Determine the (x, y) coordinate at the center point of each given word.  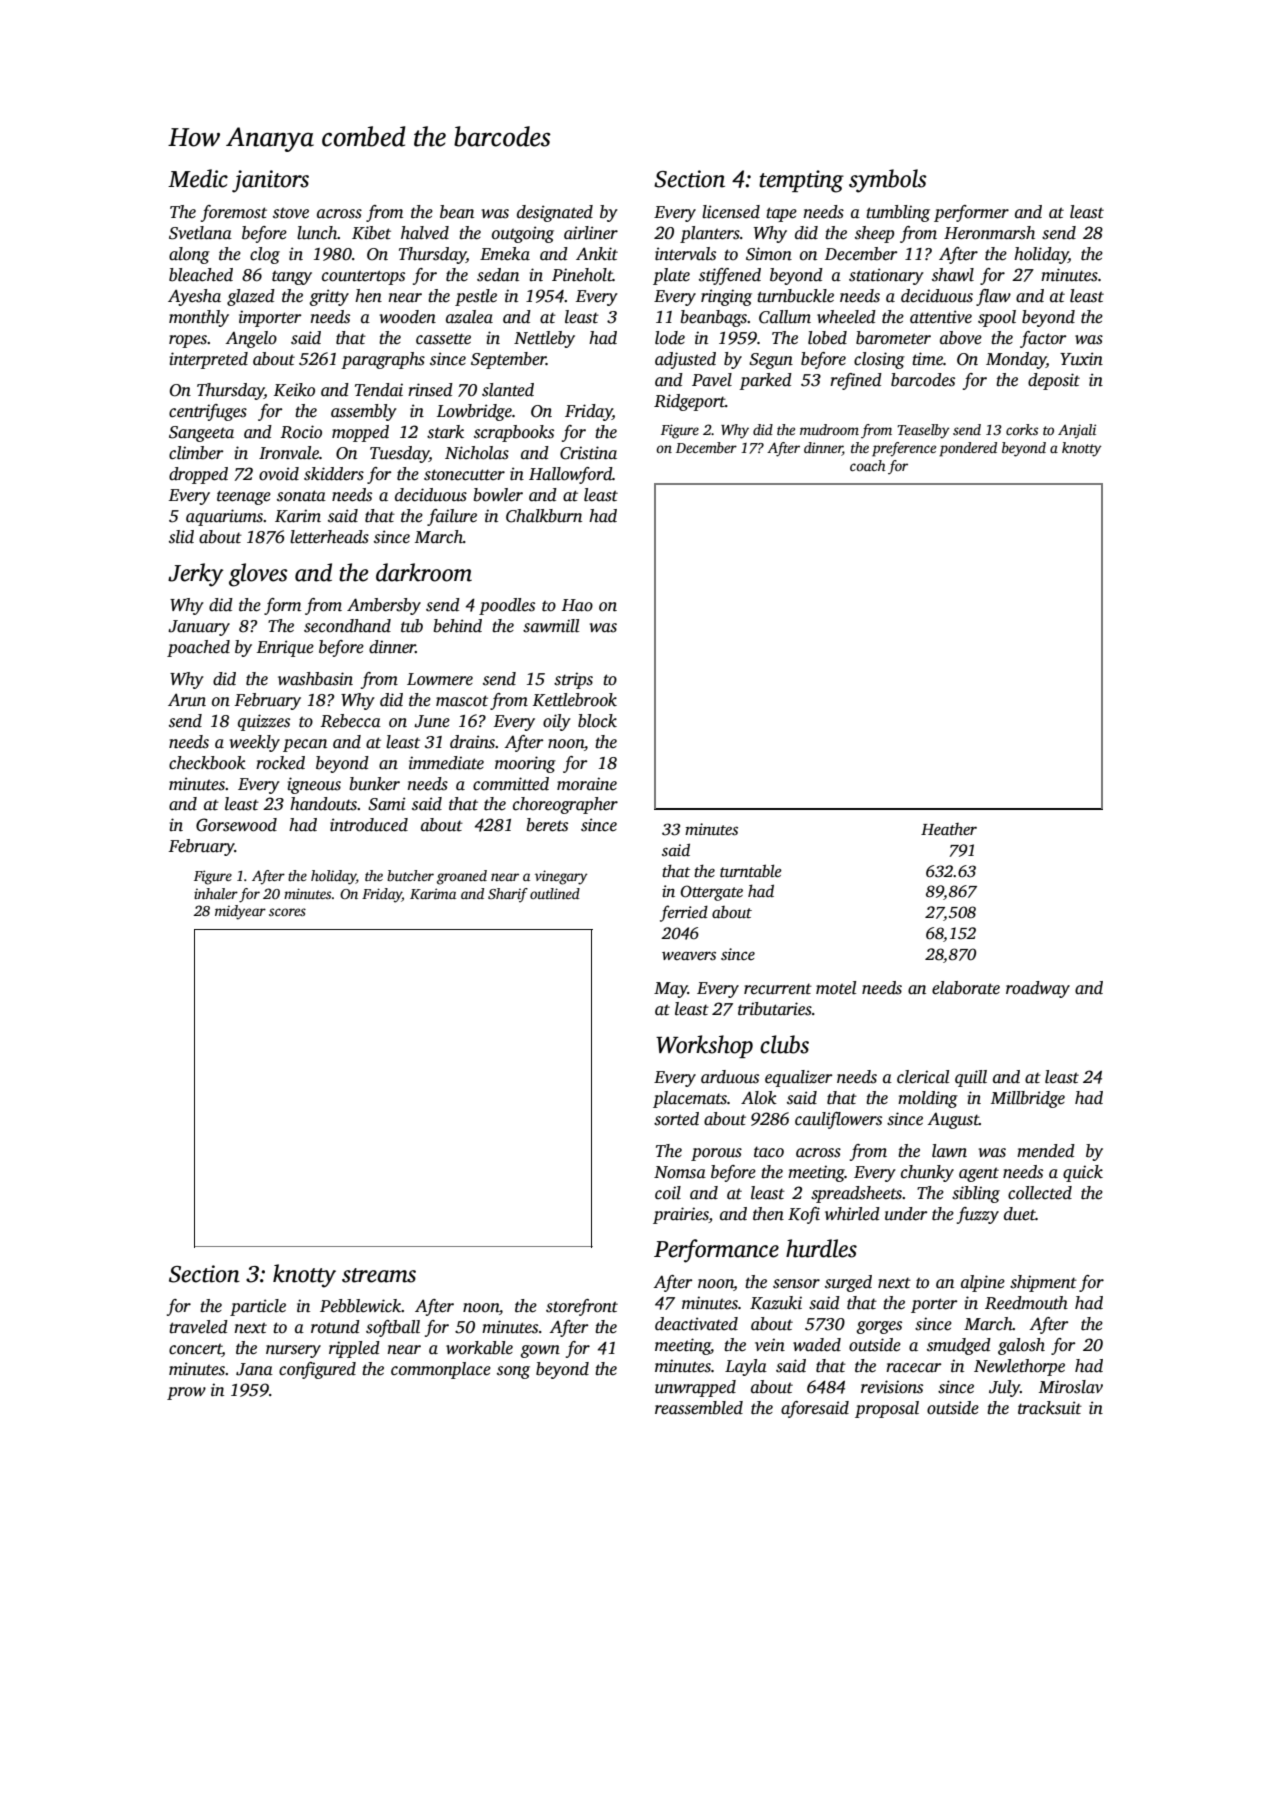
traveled (198, 1327)
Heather (949, 829)
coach (868, 465)
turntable (751, 871)
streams (379, 1275)
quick (1083, 1173)
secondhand (347, 626)
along (189, 255)
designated (555, 213)
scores (287, 912)
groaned (462, 877)
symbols (888, 181)
